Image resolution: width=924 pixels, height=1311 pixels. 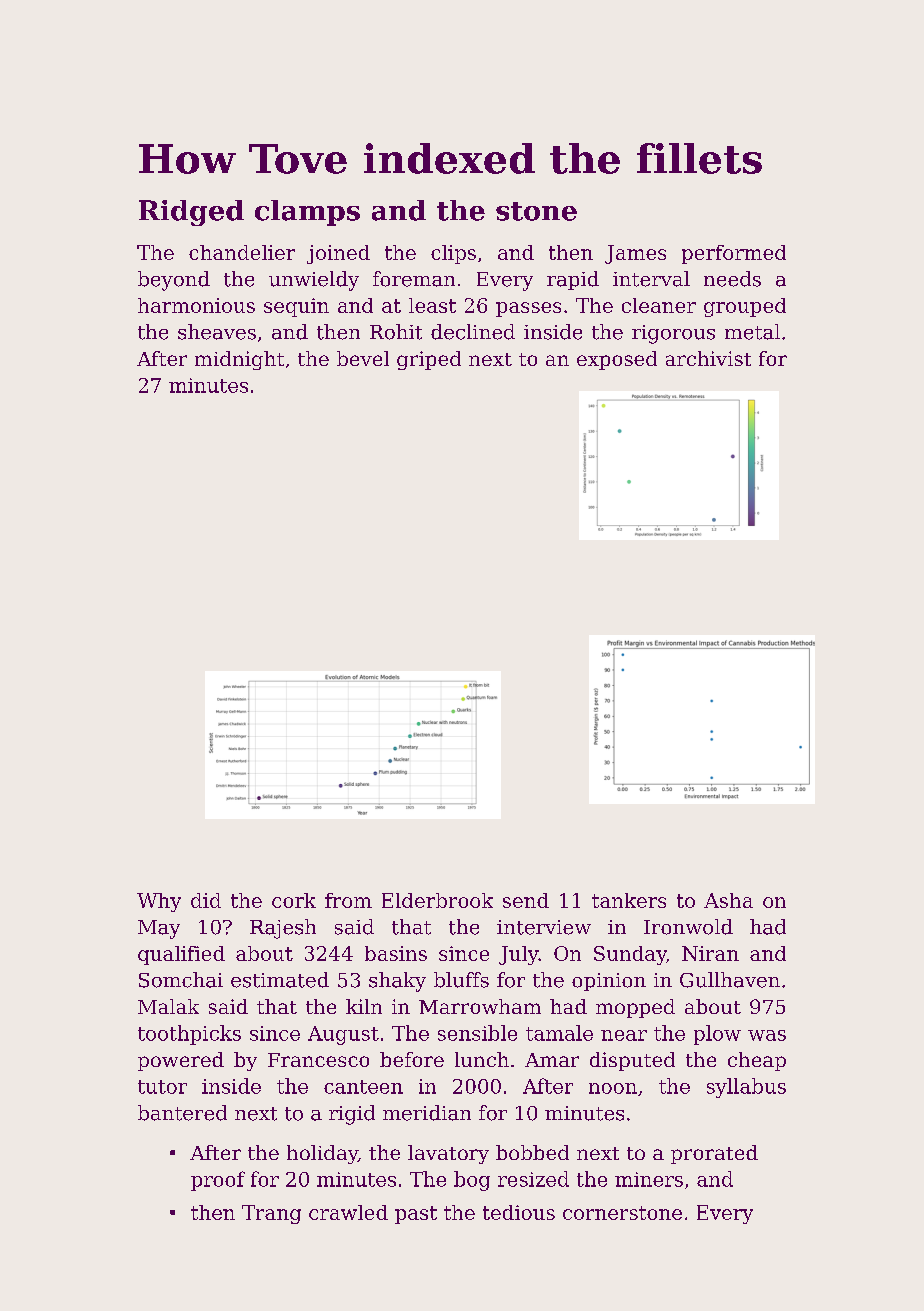 I want to click on proof, so click(x=218, y=1181).
